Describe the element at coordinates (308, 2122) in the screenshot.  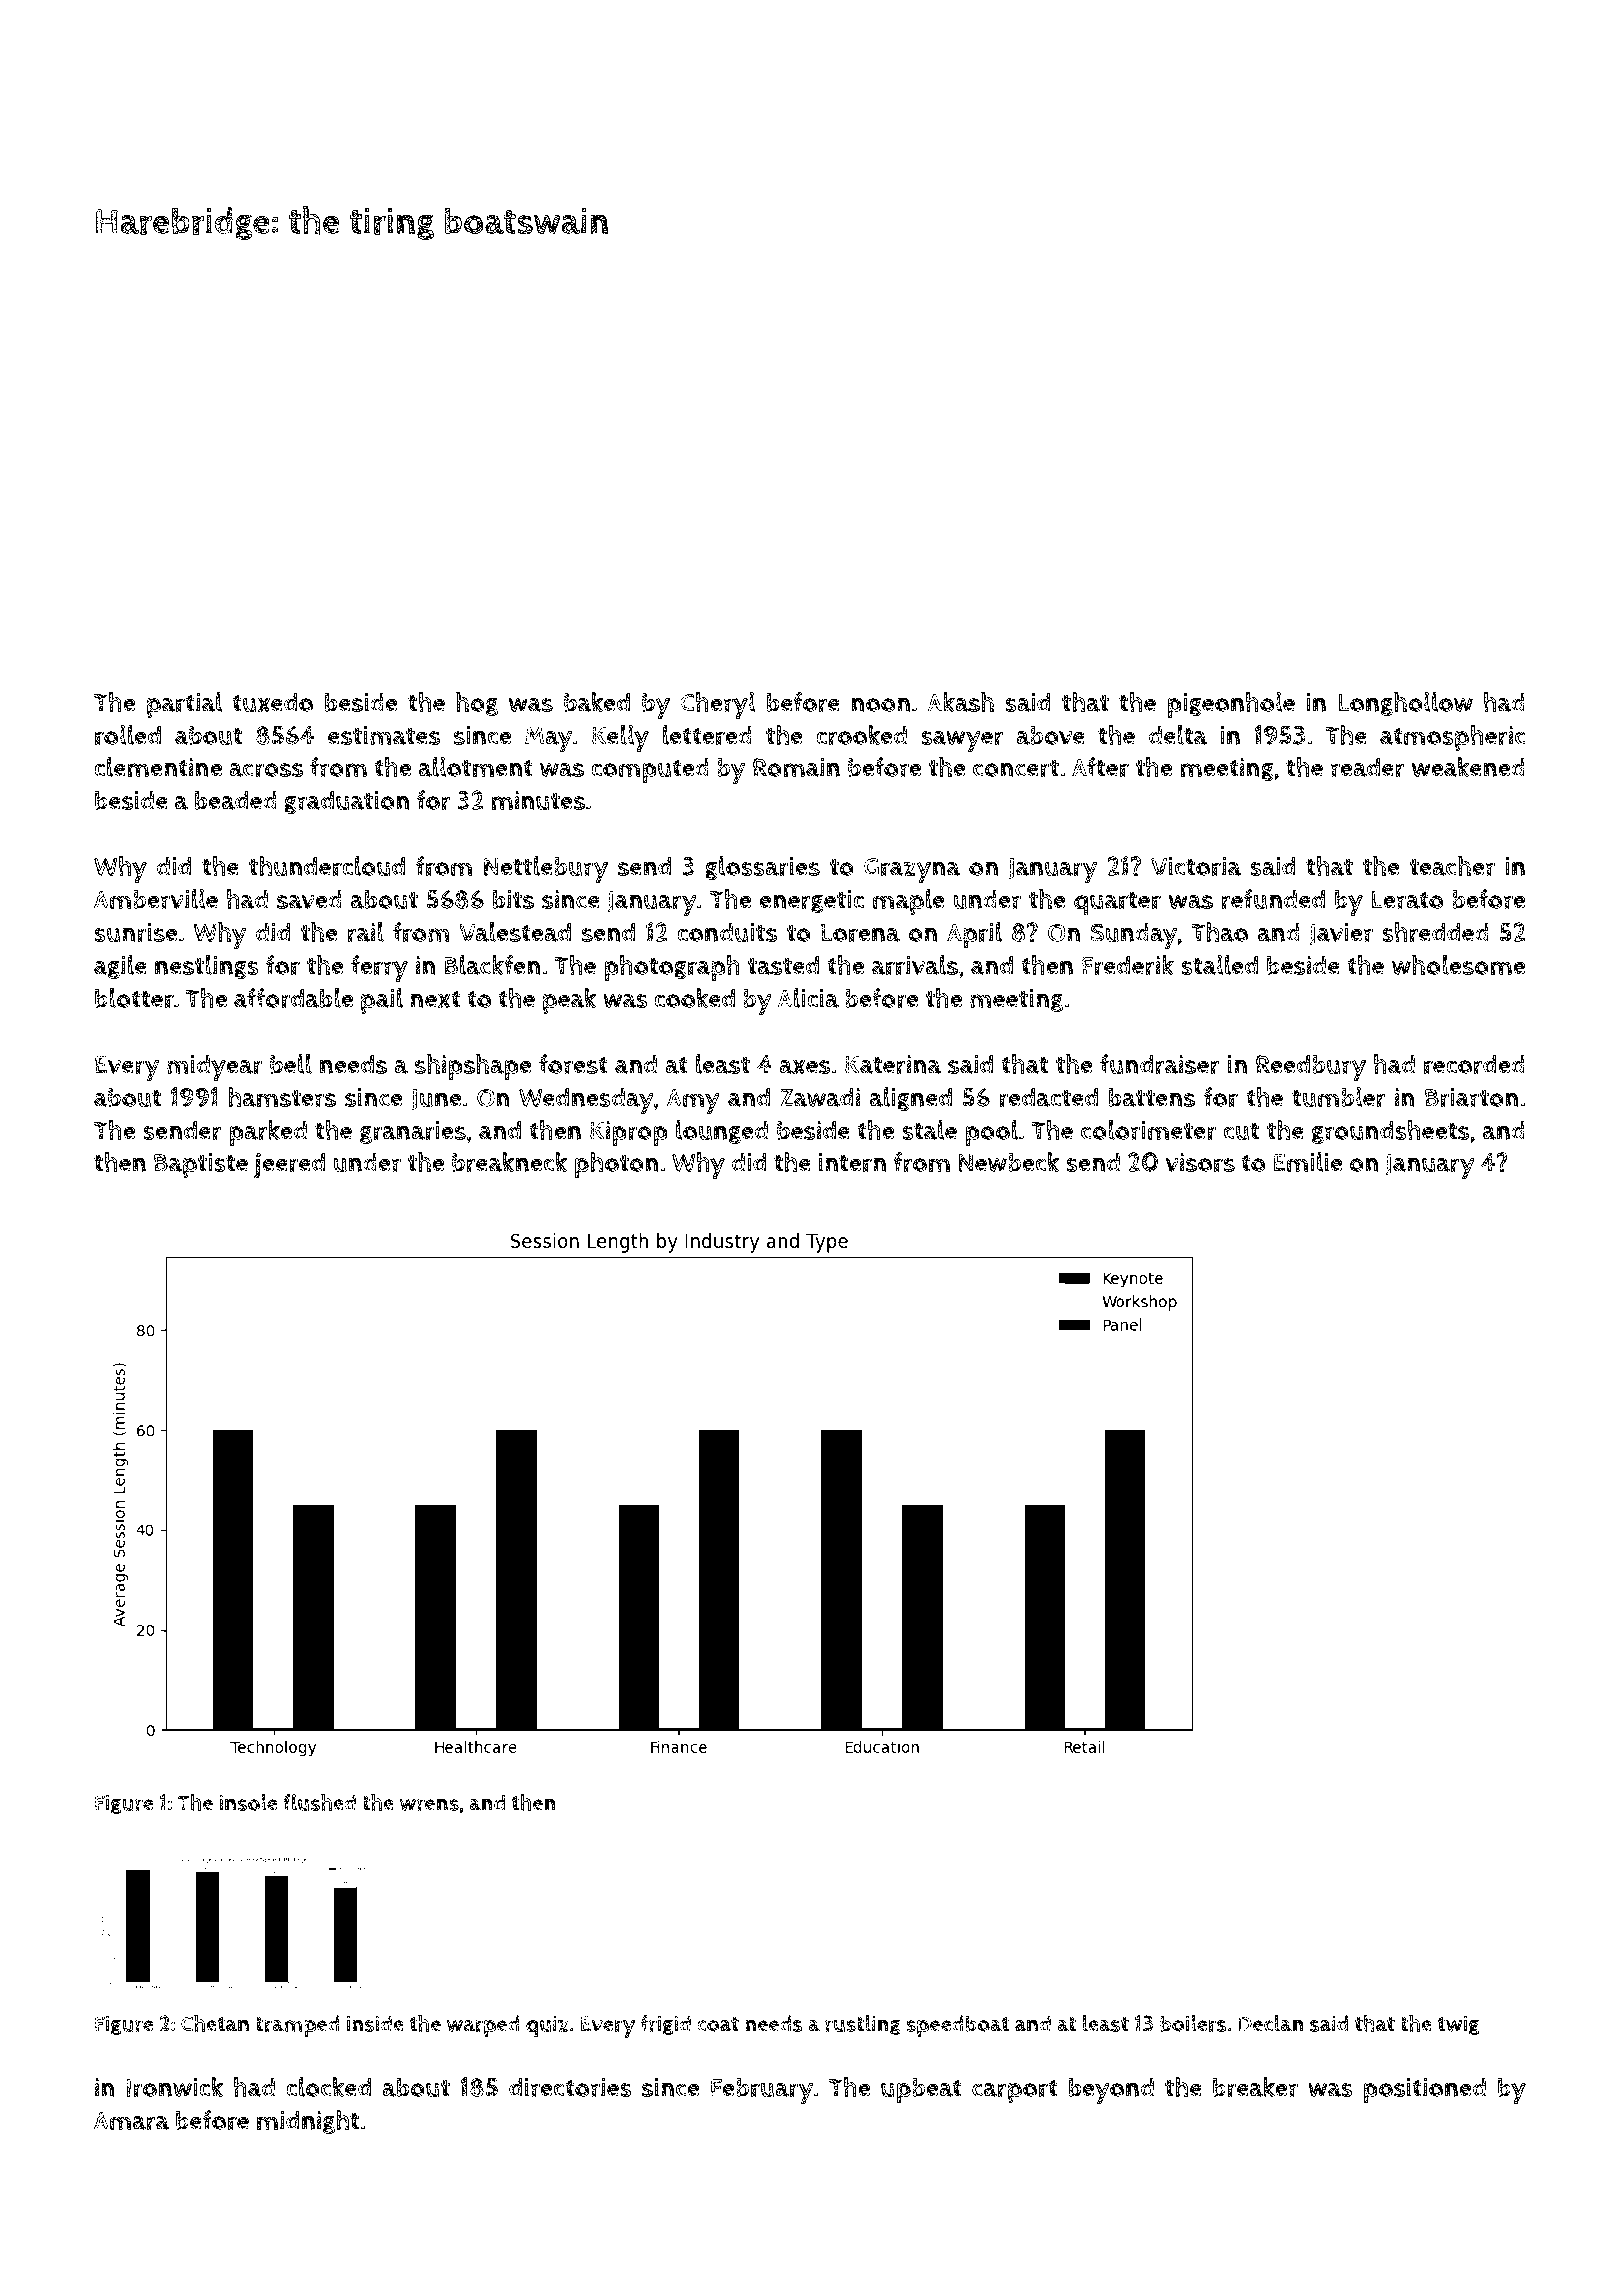
I see `midnight` at that location.
